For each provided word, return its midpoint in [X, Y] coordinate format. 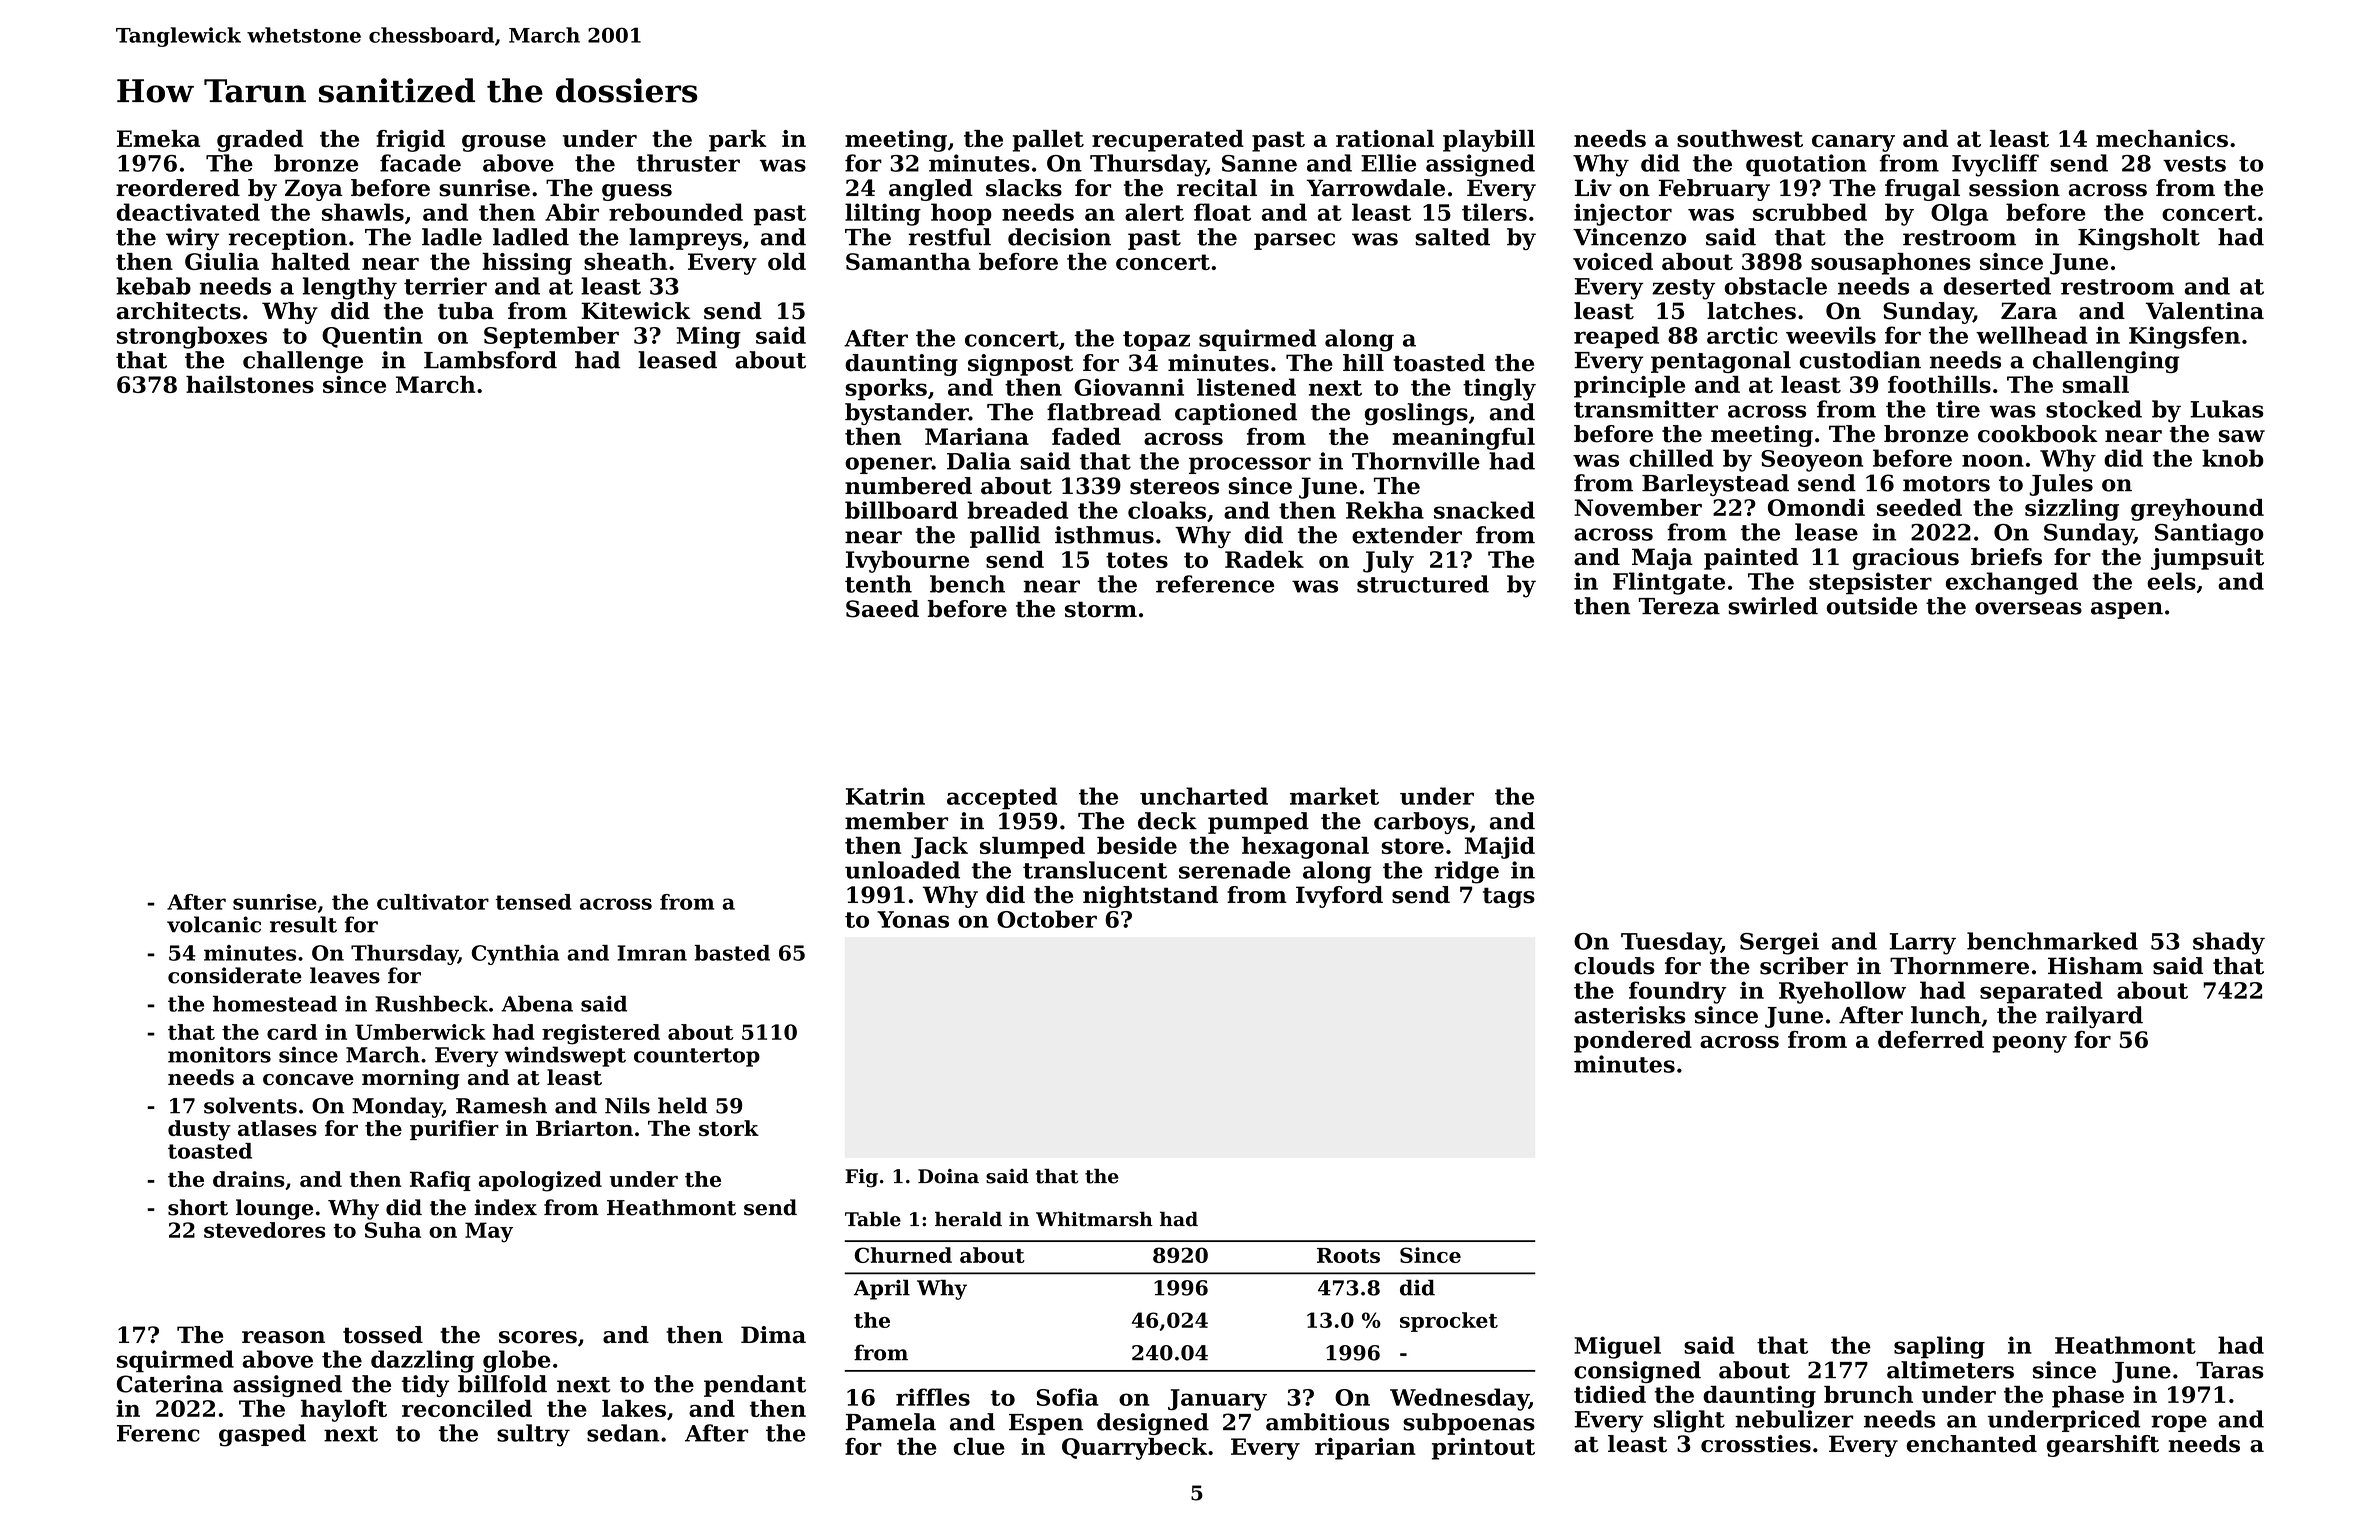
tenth [878, 584]
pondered [1633, 1042]
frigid [410, 141]
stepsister [1870, 583]
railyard [2094, 1017]
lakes [634, 1408]
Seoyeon [1812, 461]
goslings [1416, 414]
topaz [1156, 341]
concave [308, 1080]
